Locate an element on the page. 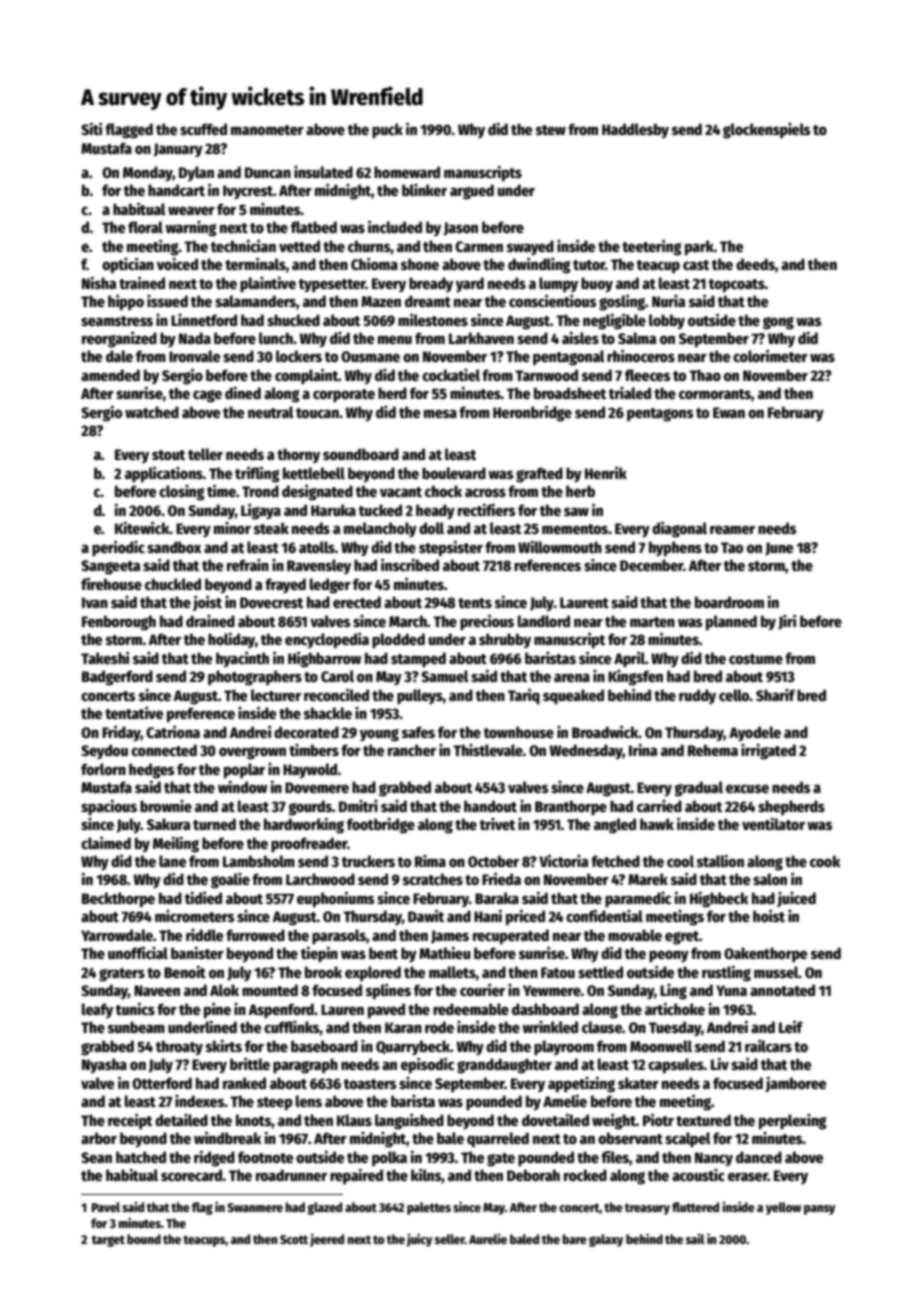 This image has width=924, height=1308. insulated is located at coordinates (323, 172).
